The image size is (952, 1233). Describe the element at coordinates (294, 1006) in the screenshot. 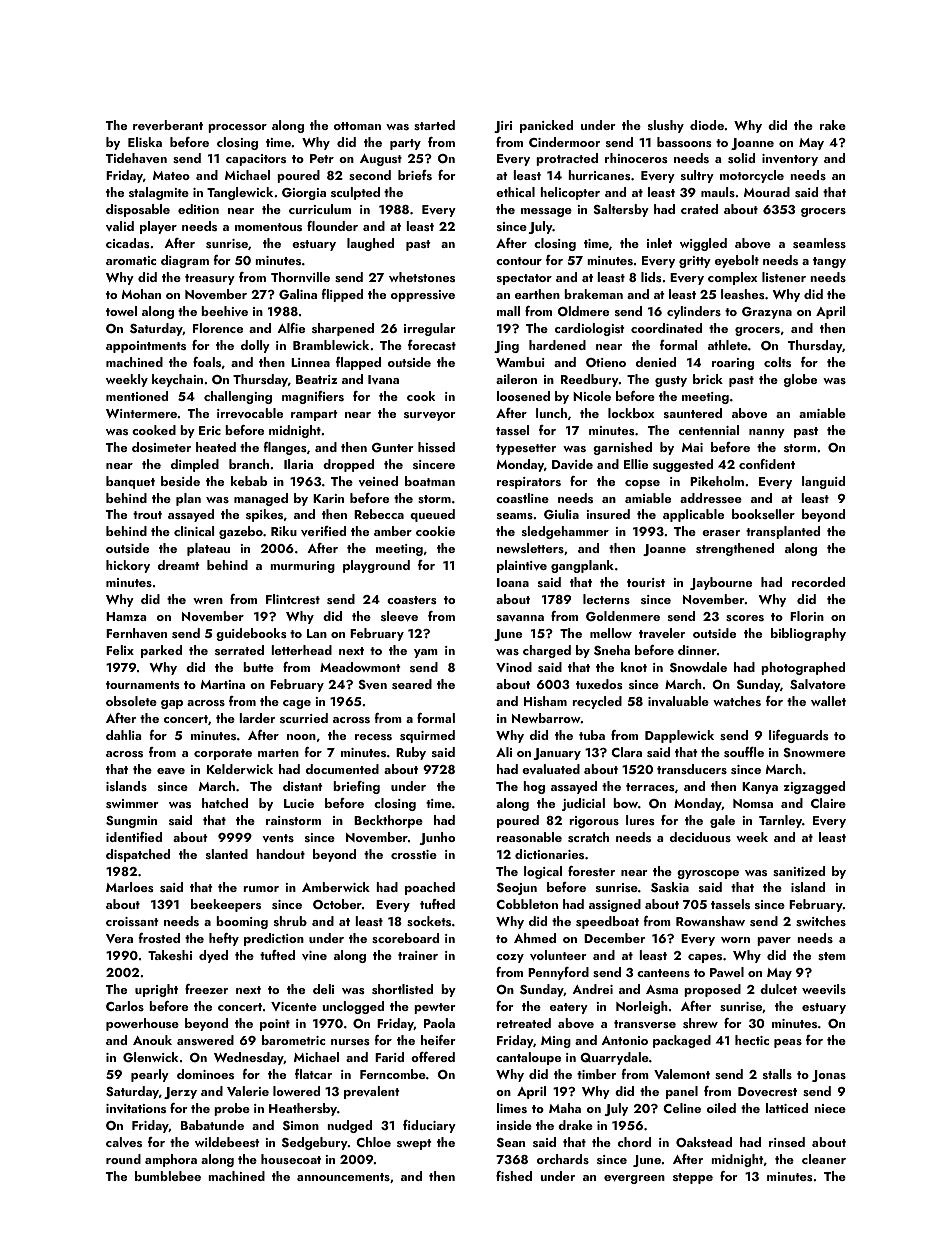

I see `Vicente` at that location.
